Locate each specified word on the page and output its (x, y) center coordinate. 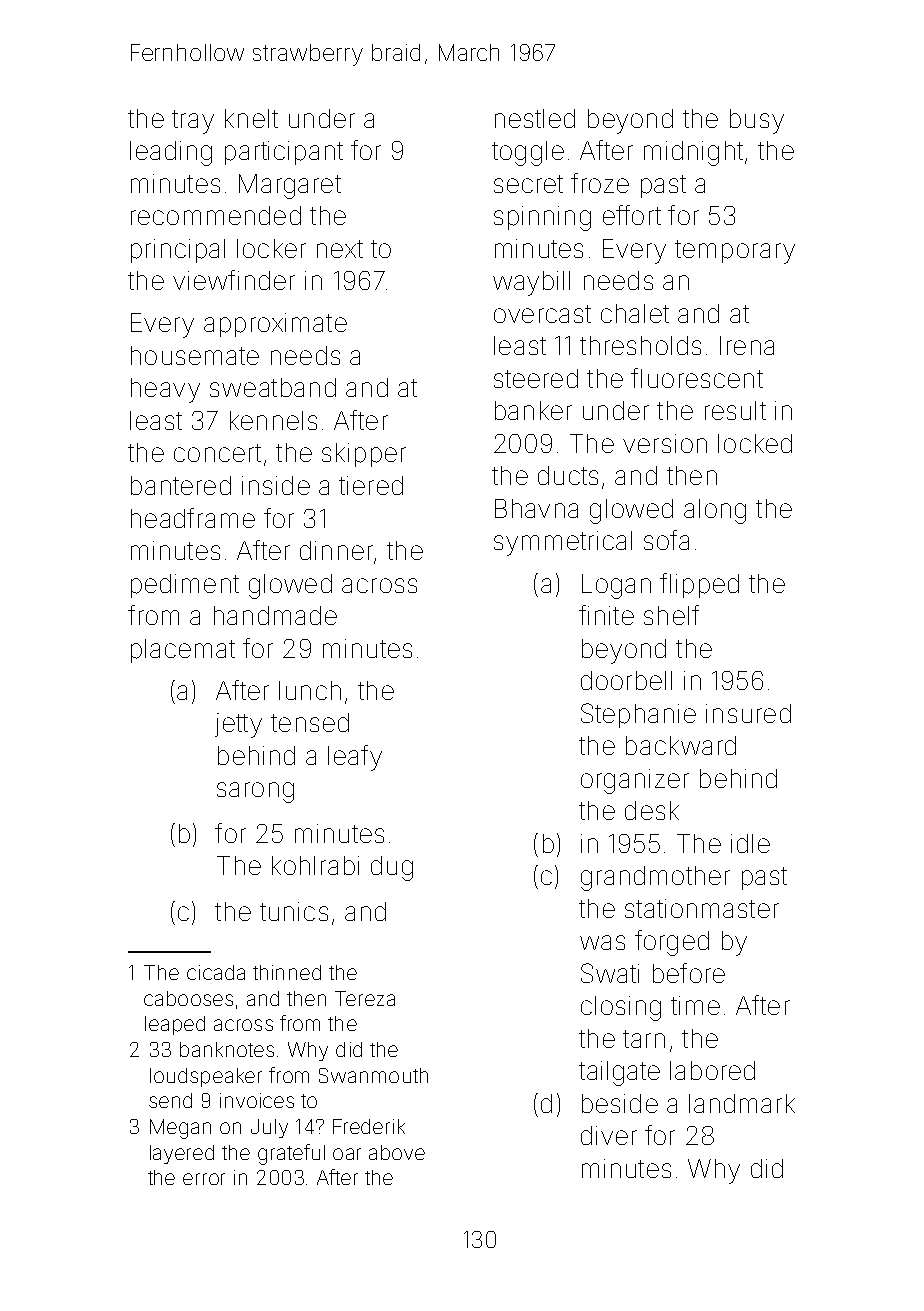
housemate (195, 355)
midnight (693, 153)
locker (271, 248)
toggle (528, 153)
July (269, 1128)
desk (652, 810)
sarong (255, 792)
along (715, 511)
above (397, 1152)
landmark (742, 1103)
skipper (364, 455)
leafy (355, 758)
